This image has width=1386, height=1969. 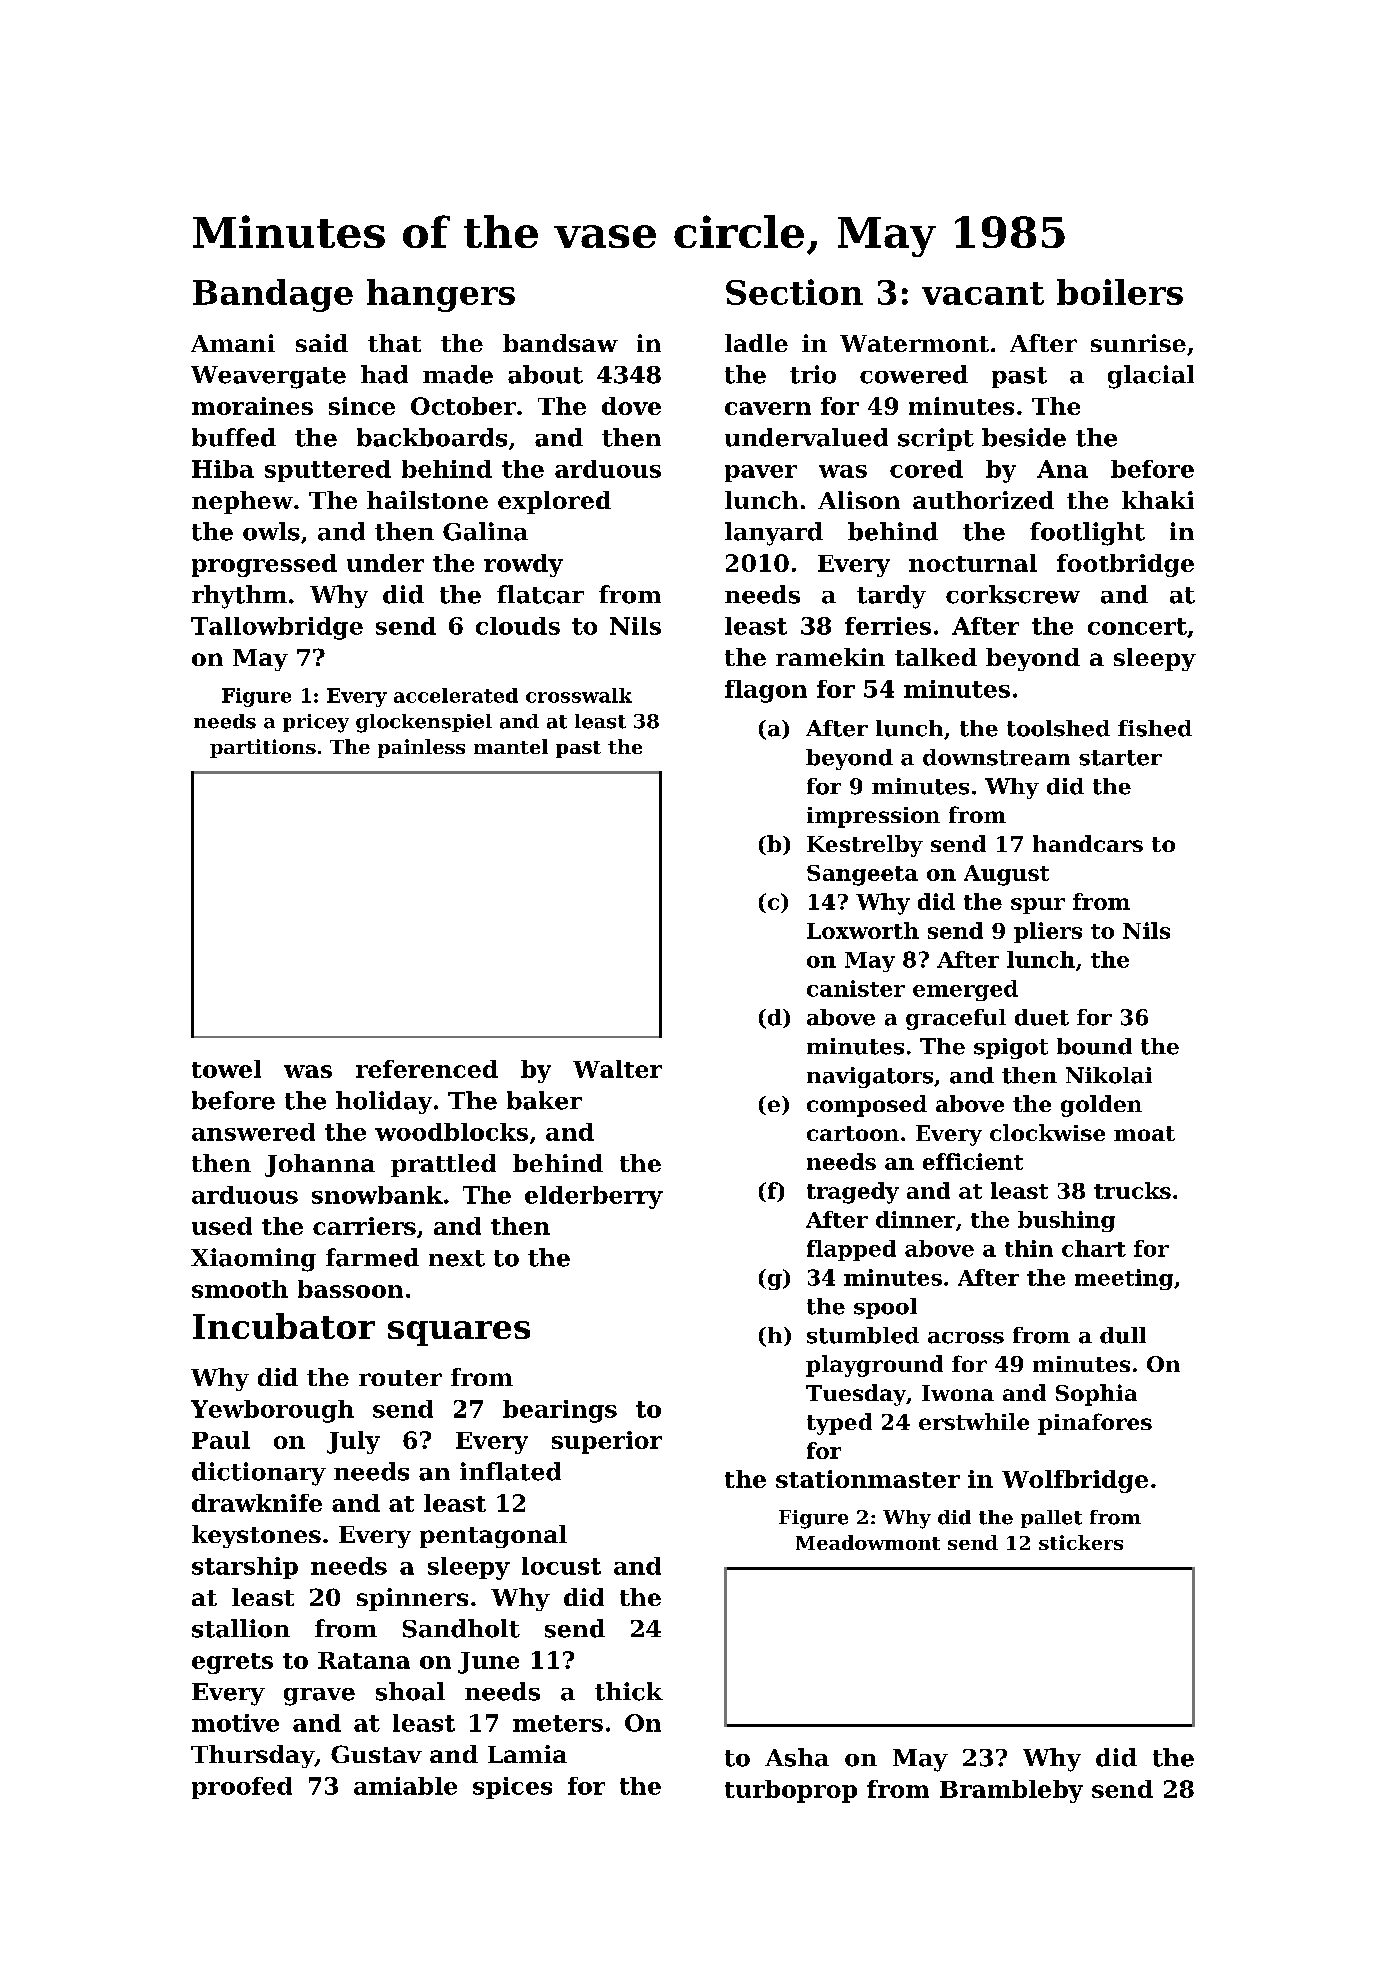 What do you see at coordinates (259, 1474) in the image?
I see `dictionary` at bounding box center [259, 1474].
